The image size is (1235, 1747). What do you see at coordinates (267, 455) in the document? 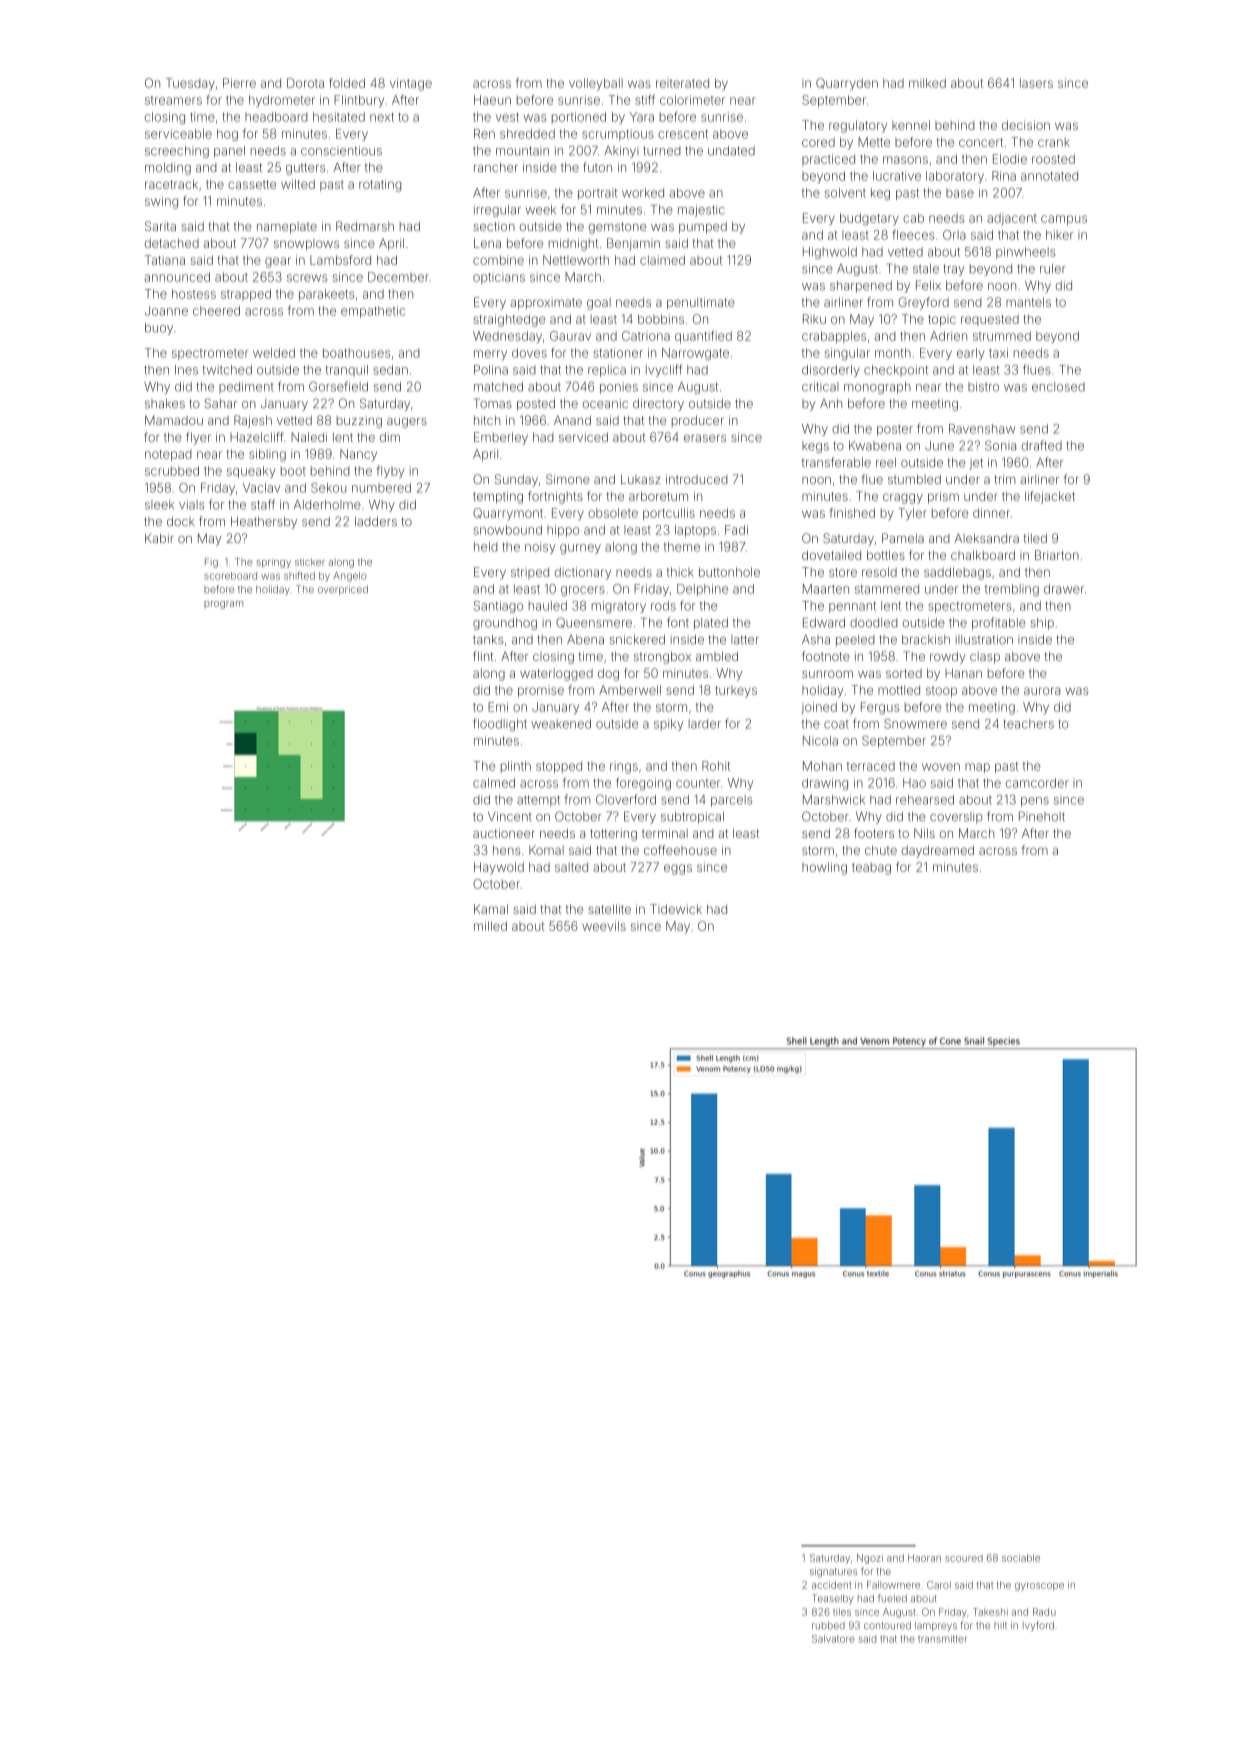
I see `sibling` at bounding box center [267, 455].
